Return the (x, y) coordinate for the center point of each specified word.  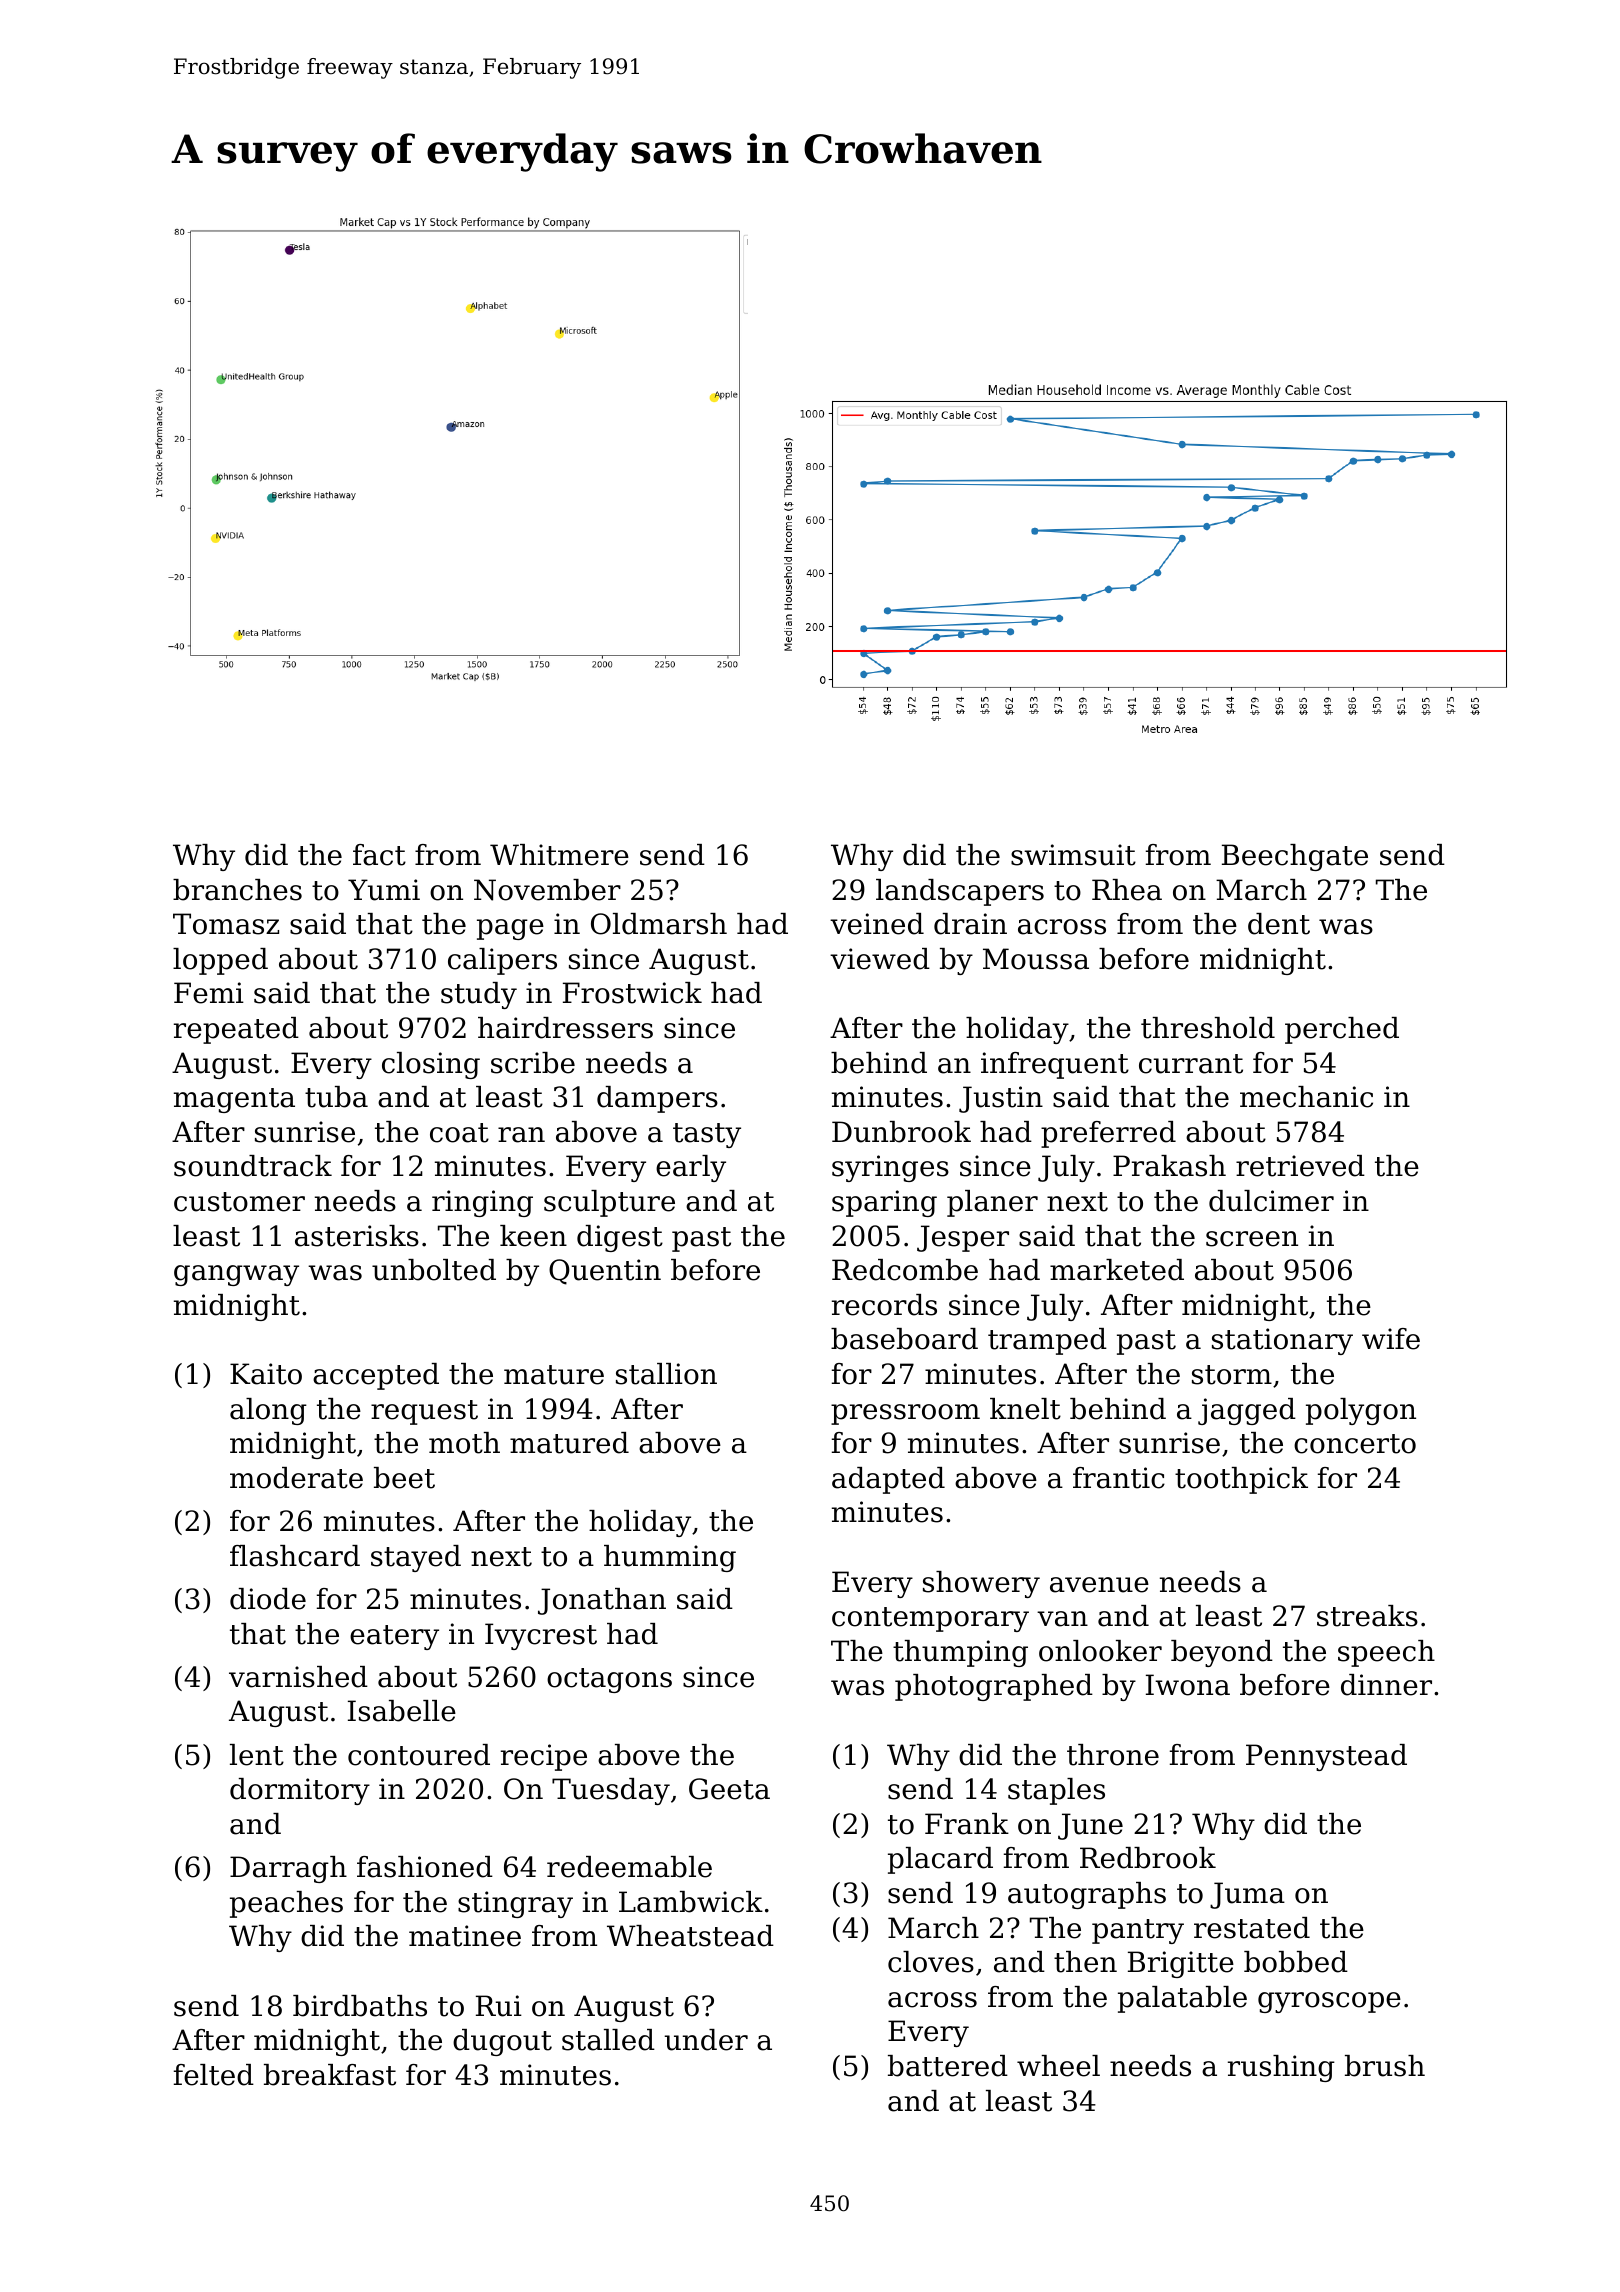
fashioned (425, 1867)
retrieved (1300, 1166)
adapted (888, 1480)
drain (970, 924)
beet (404, 1478)
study (479, 995)
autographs (1087, 1895)
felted (214, 2075)
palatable (1182, 1999)
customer (239, 1202)
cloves (931, 1962)
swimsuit (1073, 855)
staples (1056, 1791)
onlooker (1100, 1651)
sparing (884, 1203)
